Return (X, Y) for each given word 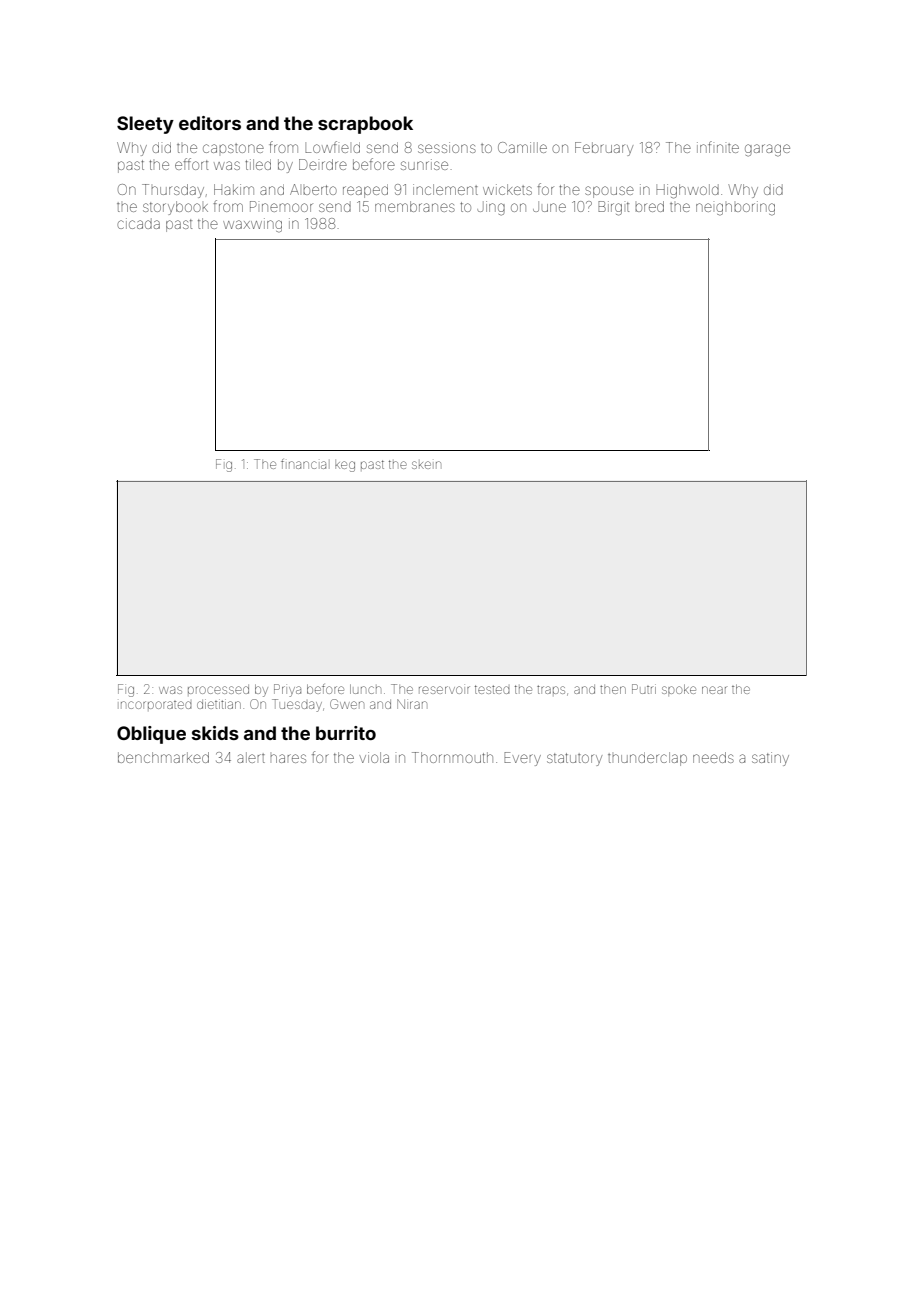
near (714, 690)
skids (215, 733)
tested (492, 689)
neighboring (735, 208)
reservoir (444, 690)
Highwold (687, 191)
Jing (491, 208)
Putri (644, 689)
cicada (138, 223)
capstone (233, 148)
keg (345, 466)
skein (426, 465)
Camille (522, 147)
